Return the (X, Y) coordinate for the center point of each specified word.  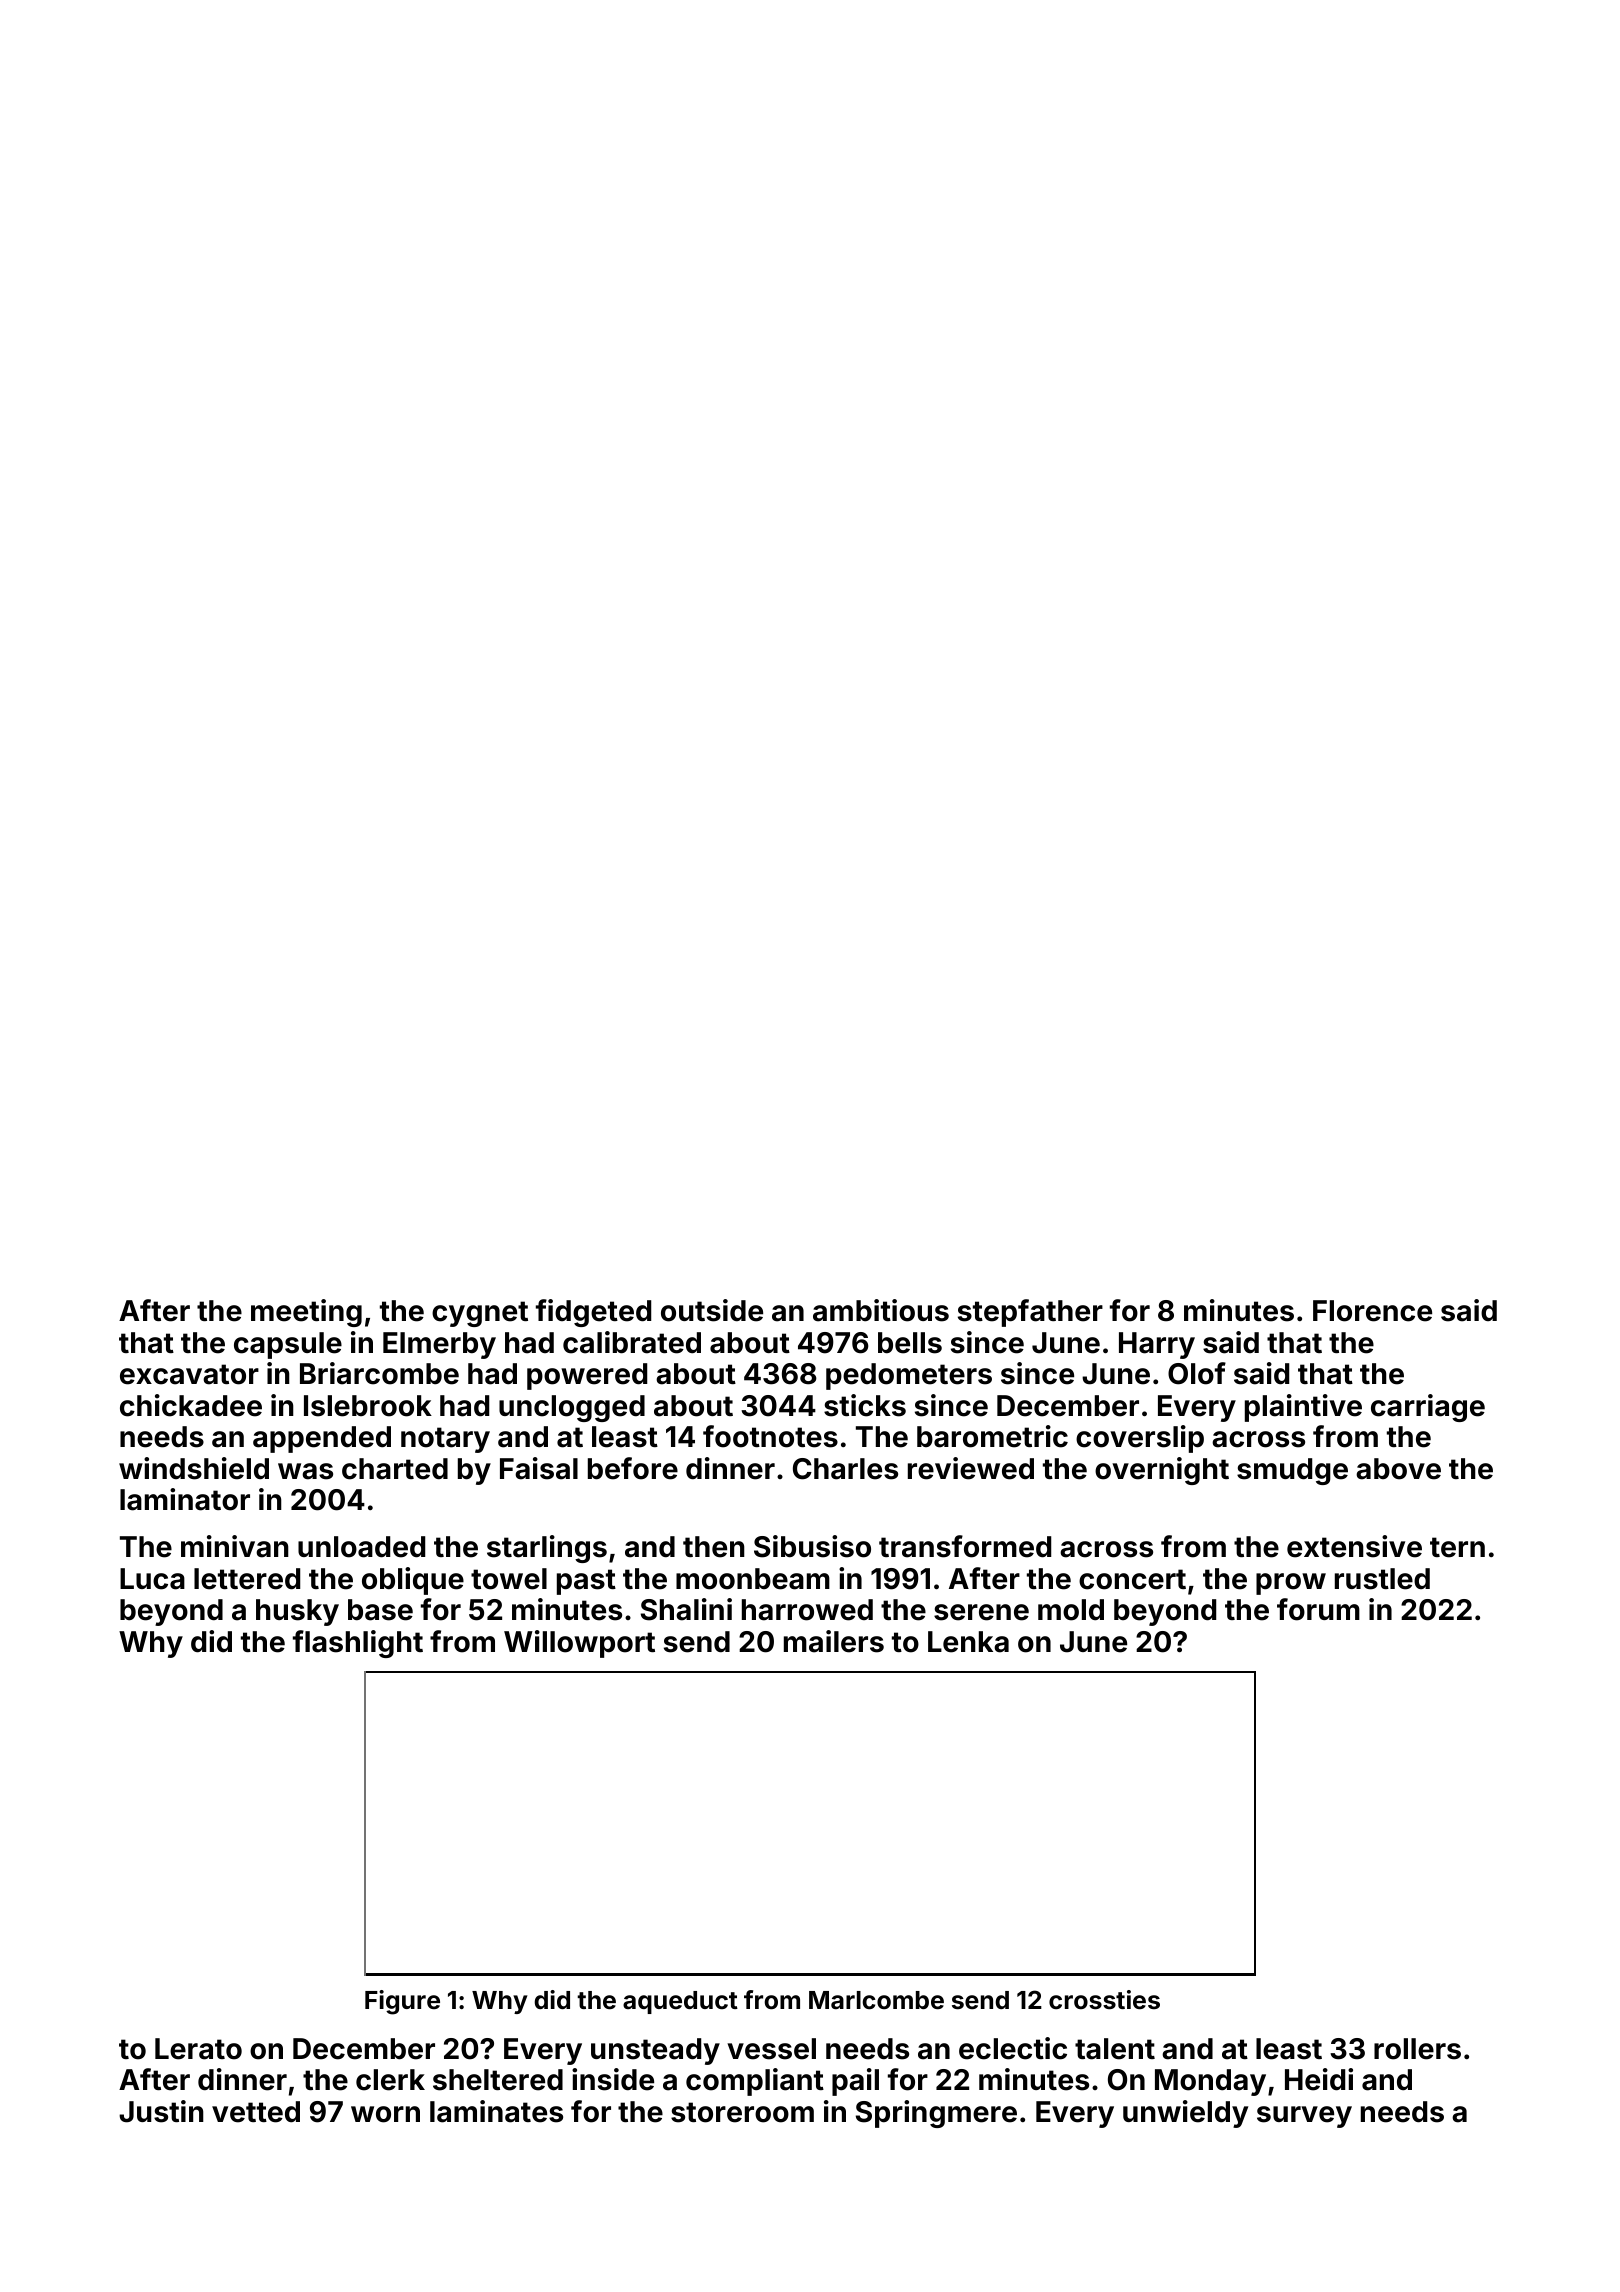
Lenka (968, 1642)
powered (587, 1376)
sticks (865, 1405)
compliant (755, 2082)
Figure (402, 2002)
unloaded (361, 1547)
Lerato (198, 2049)
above (1398, 1469)
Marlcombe (876, 2000)
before (633, 1468)
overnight (1162, 1471)
